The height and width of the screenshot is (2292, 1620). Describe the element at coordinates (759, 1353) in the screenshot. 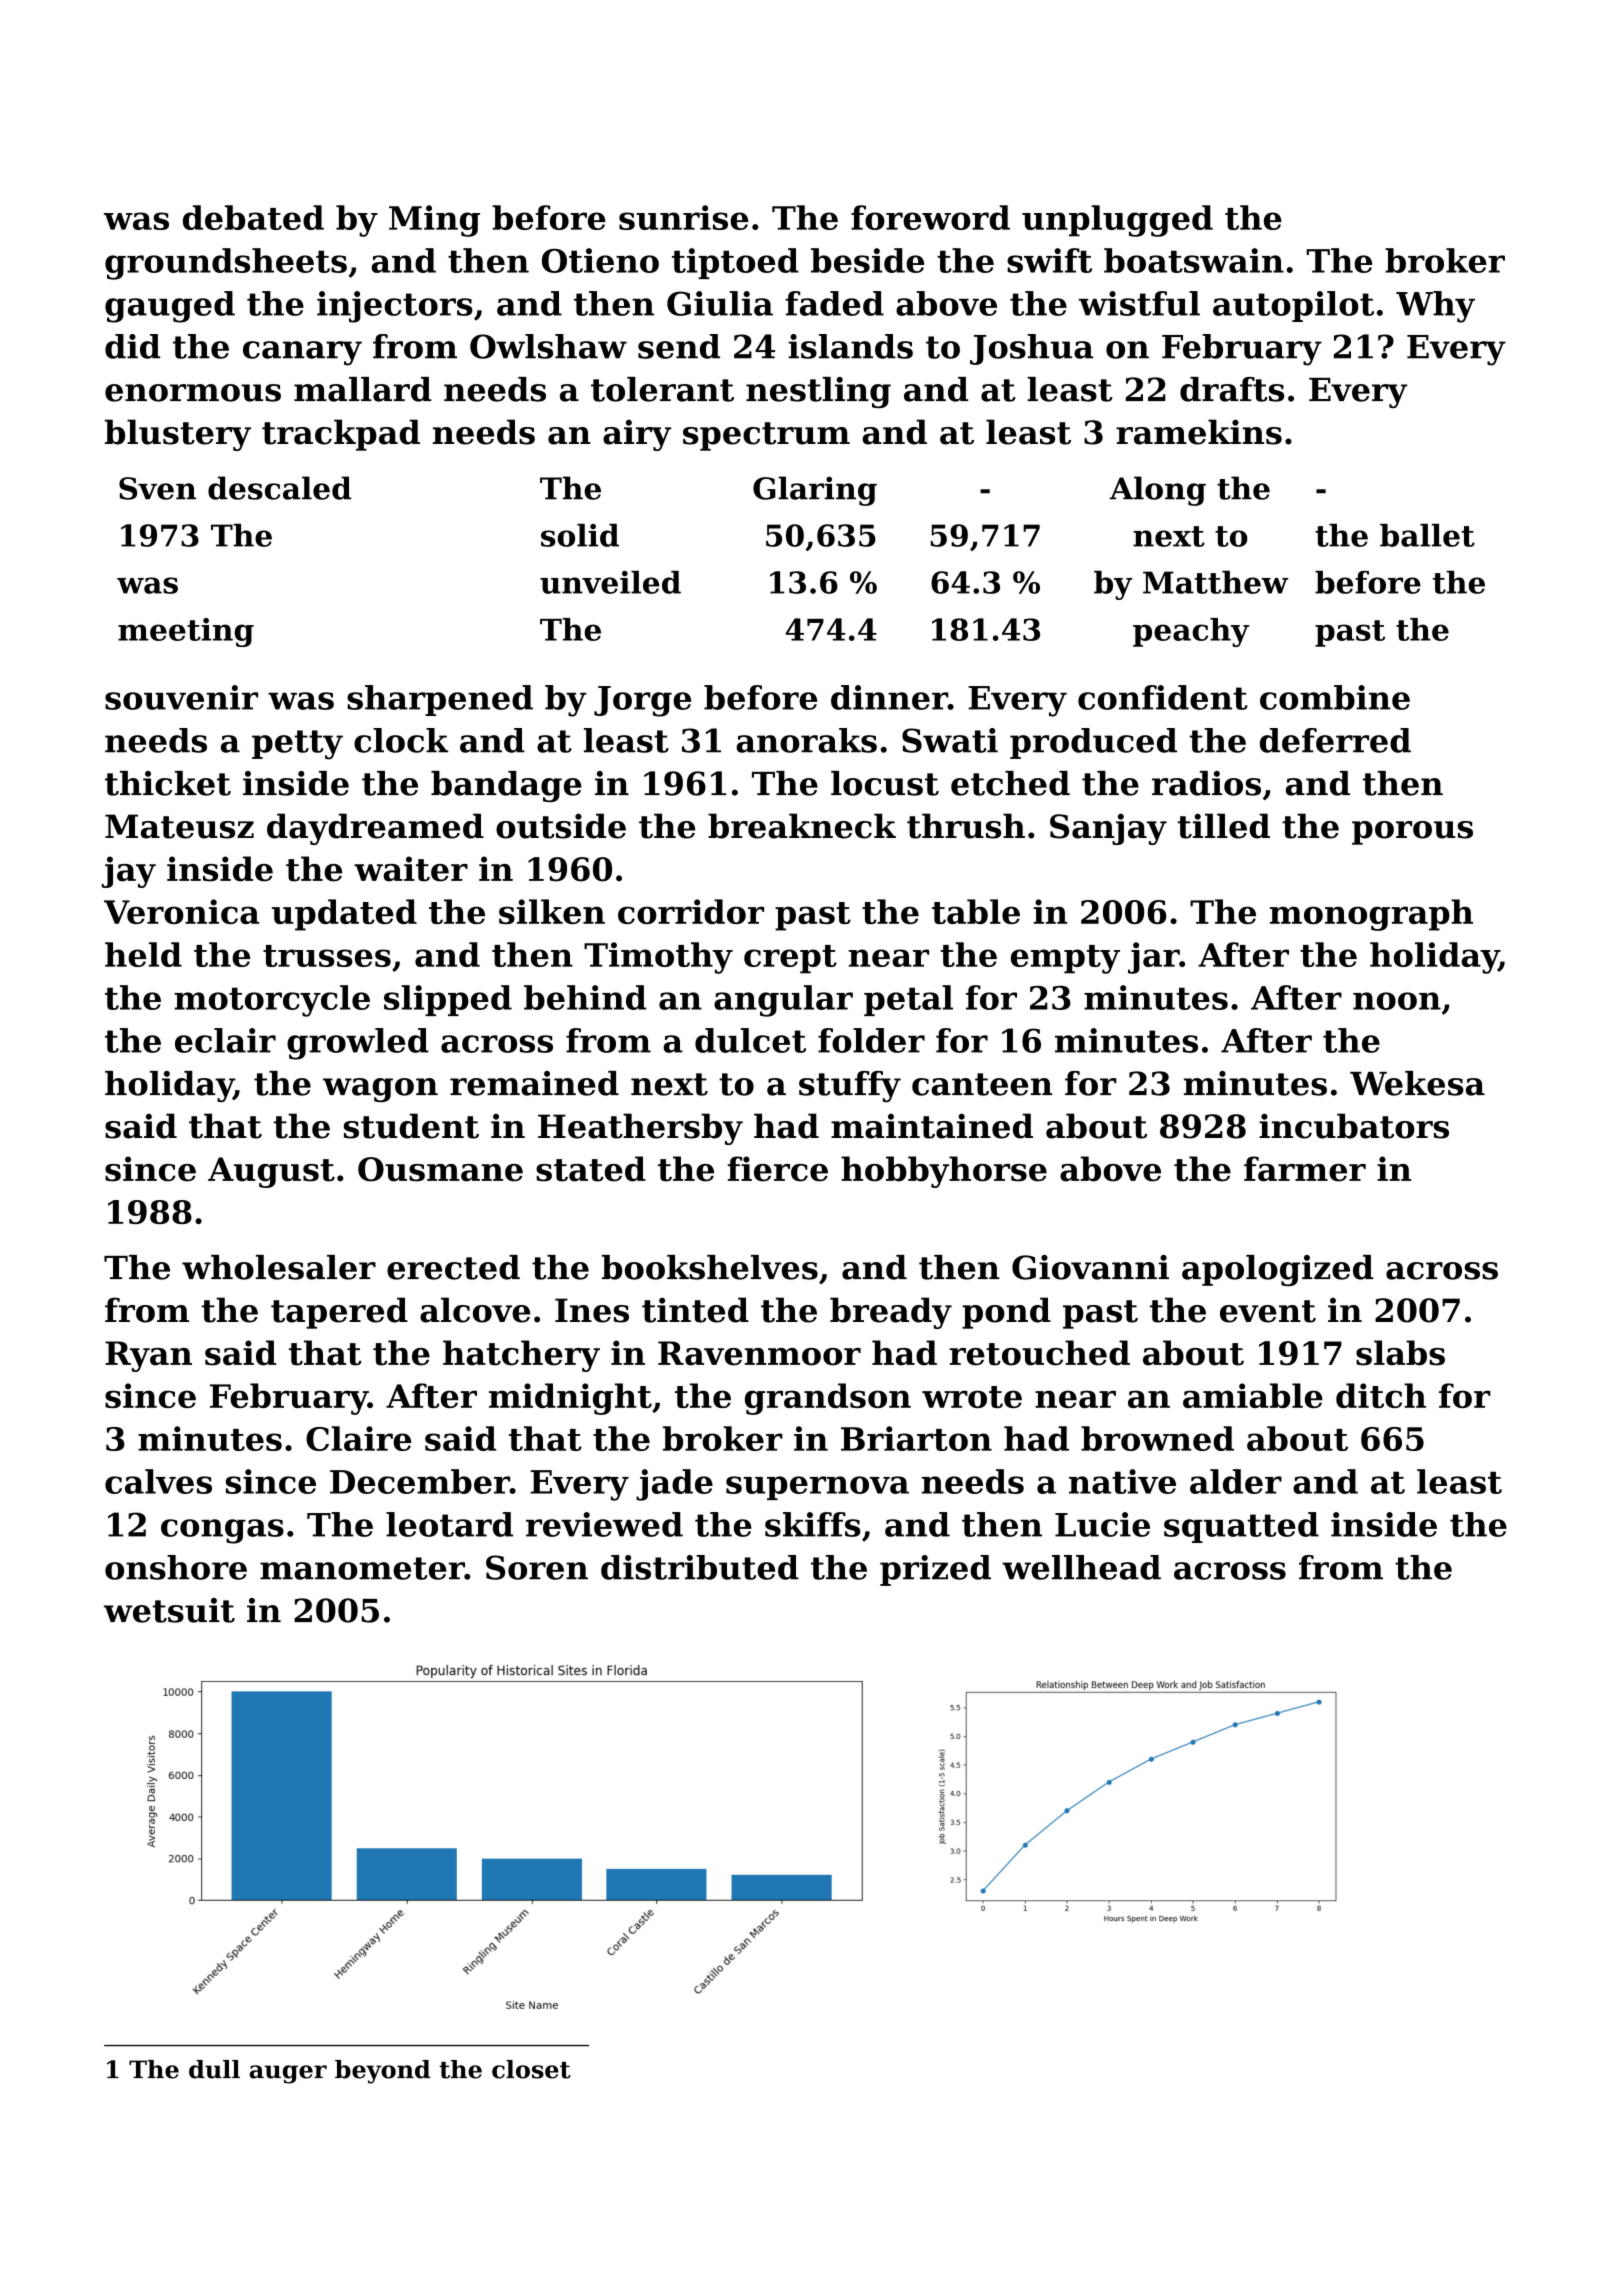

I see `Ravenmoor` at that location.
